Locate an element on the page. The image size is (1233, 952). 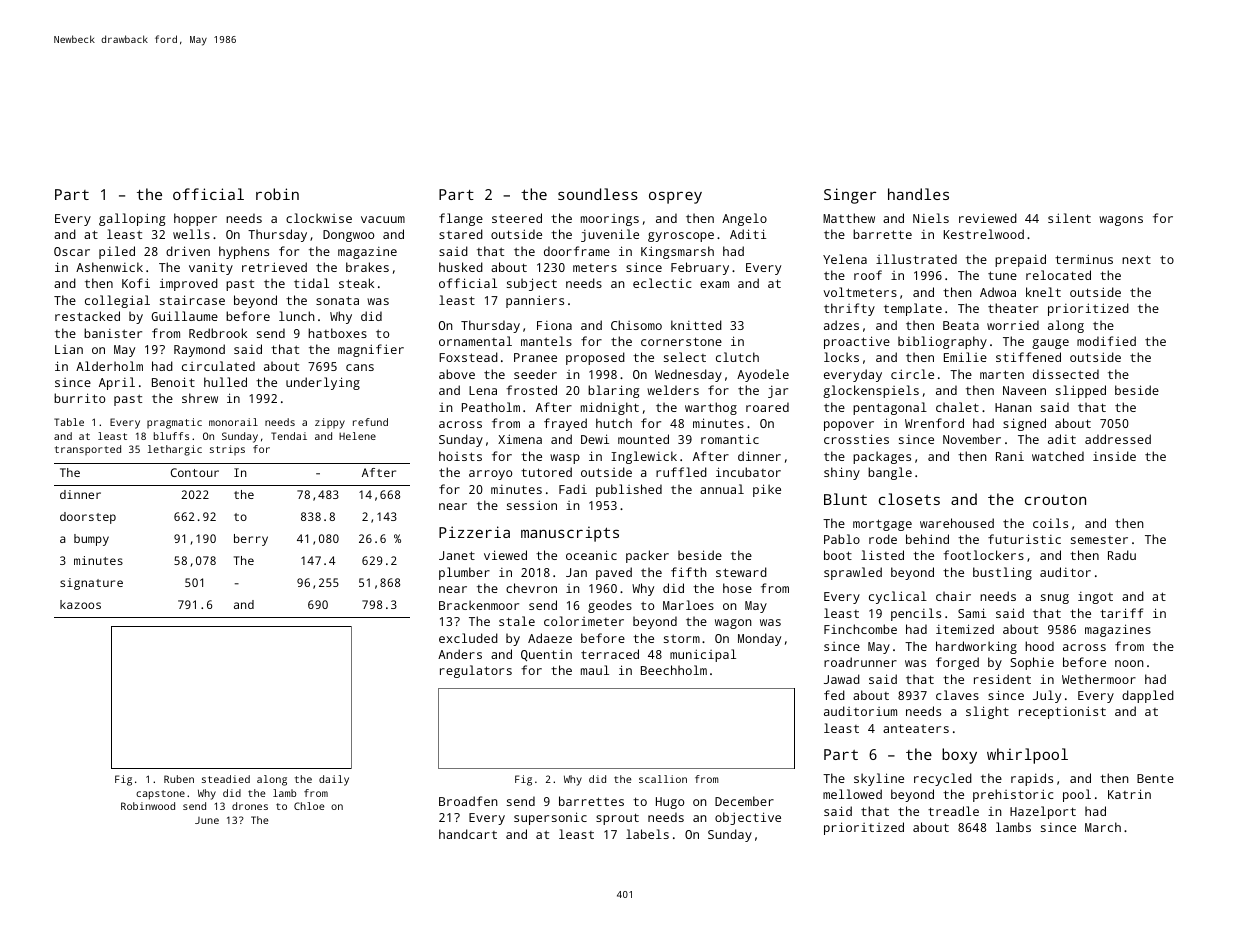
handles is located at coordinates (918, 194).
